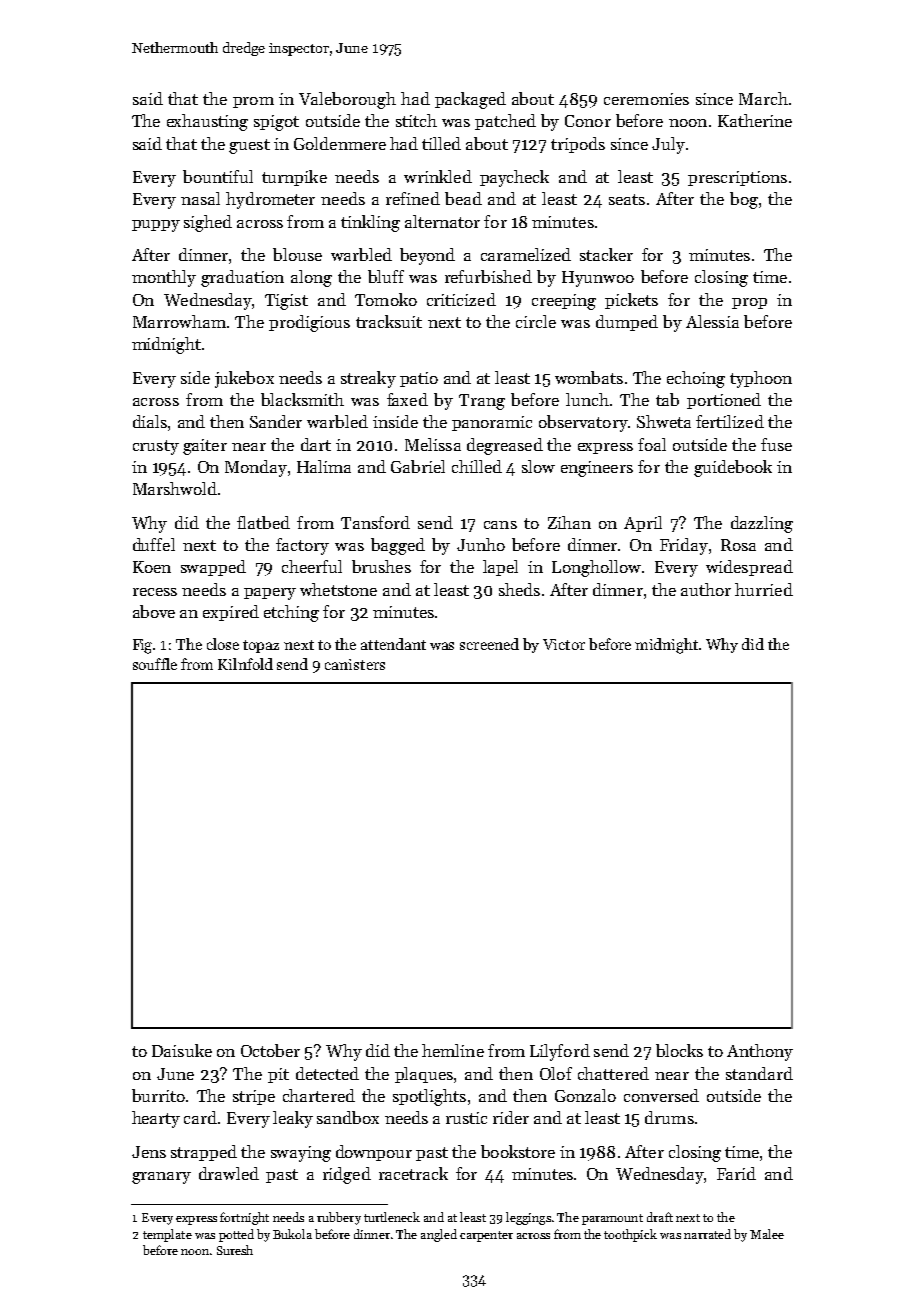  What do you see at coordinates (182, 1050) in the screenshot?
I see `Daisuke` at bounding box center [182, 1050].
